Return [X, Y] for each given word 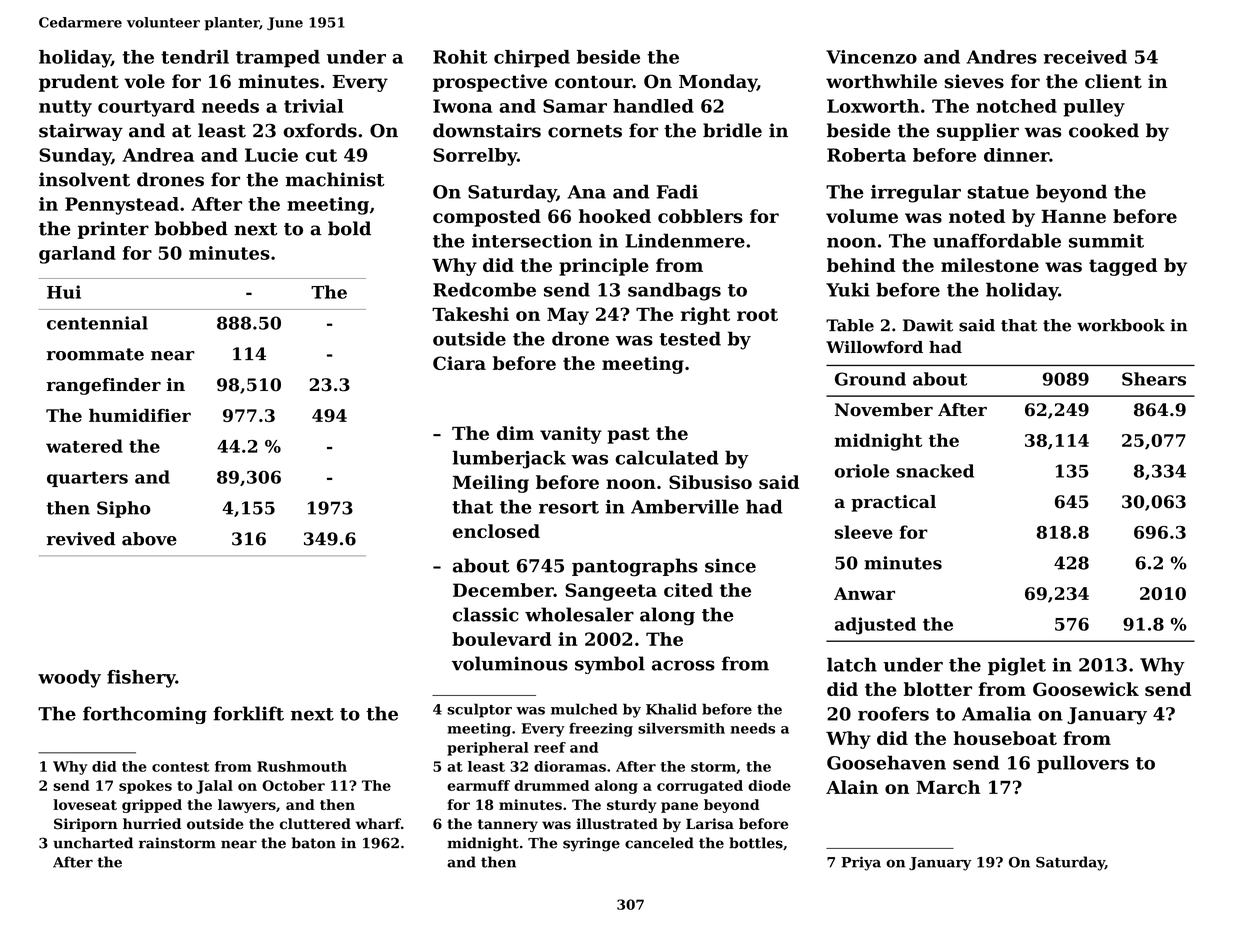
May [568, 316]
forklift [248, 713]
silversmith [681, 728]
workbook [1121, 325]
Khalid [671, 709]
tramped [278, 59]
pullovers [1083, 764]
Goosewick [1086, 689]
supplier [978, 132]
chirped [532, 59]
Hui [64, 292]
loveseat [85, 804]
